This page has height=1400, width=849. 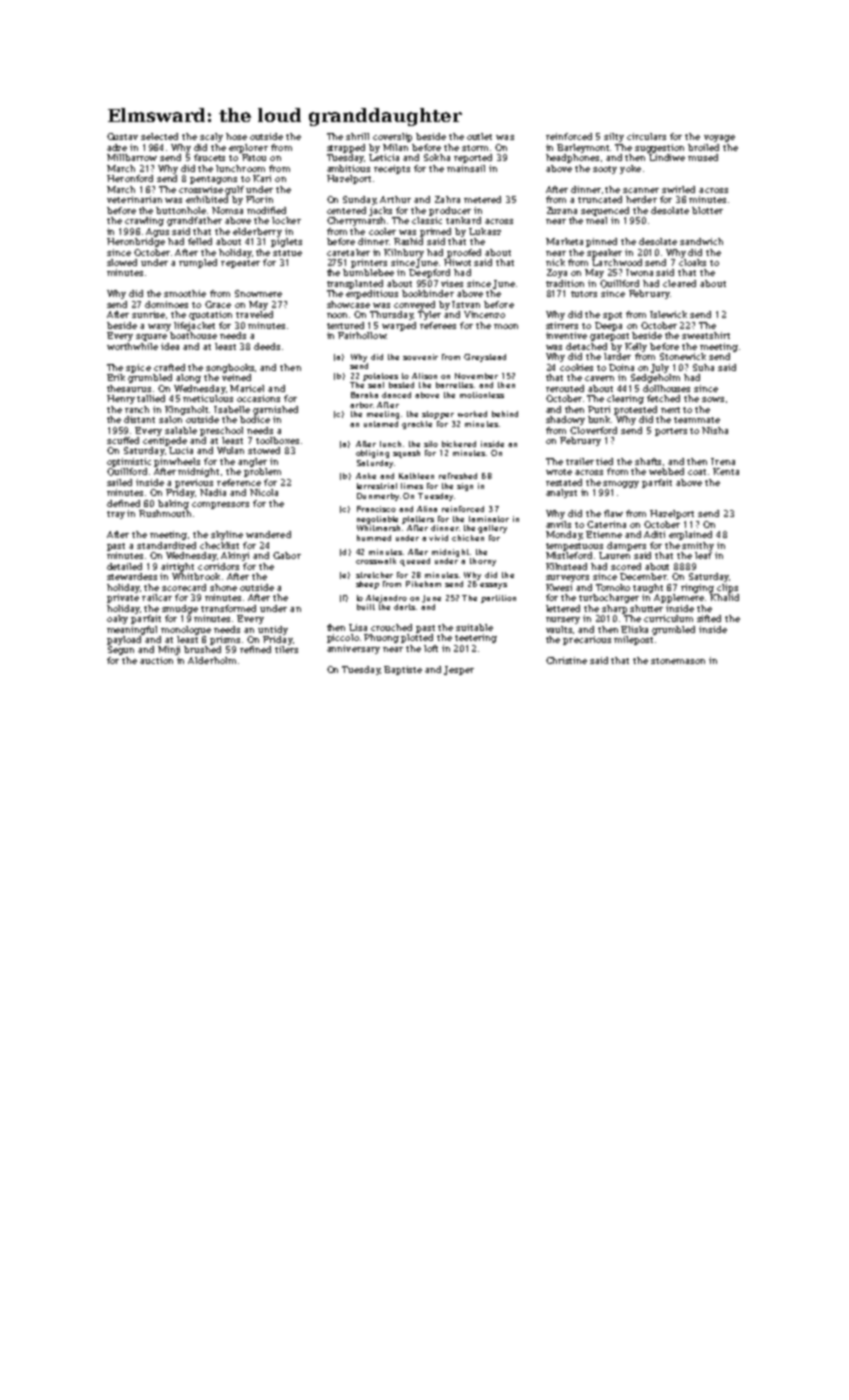 I want to click on cloaks, so click(x=692, y=262).
